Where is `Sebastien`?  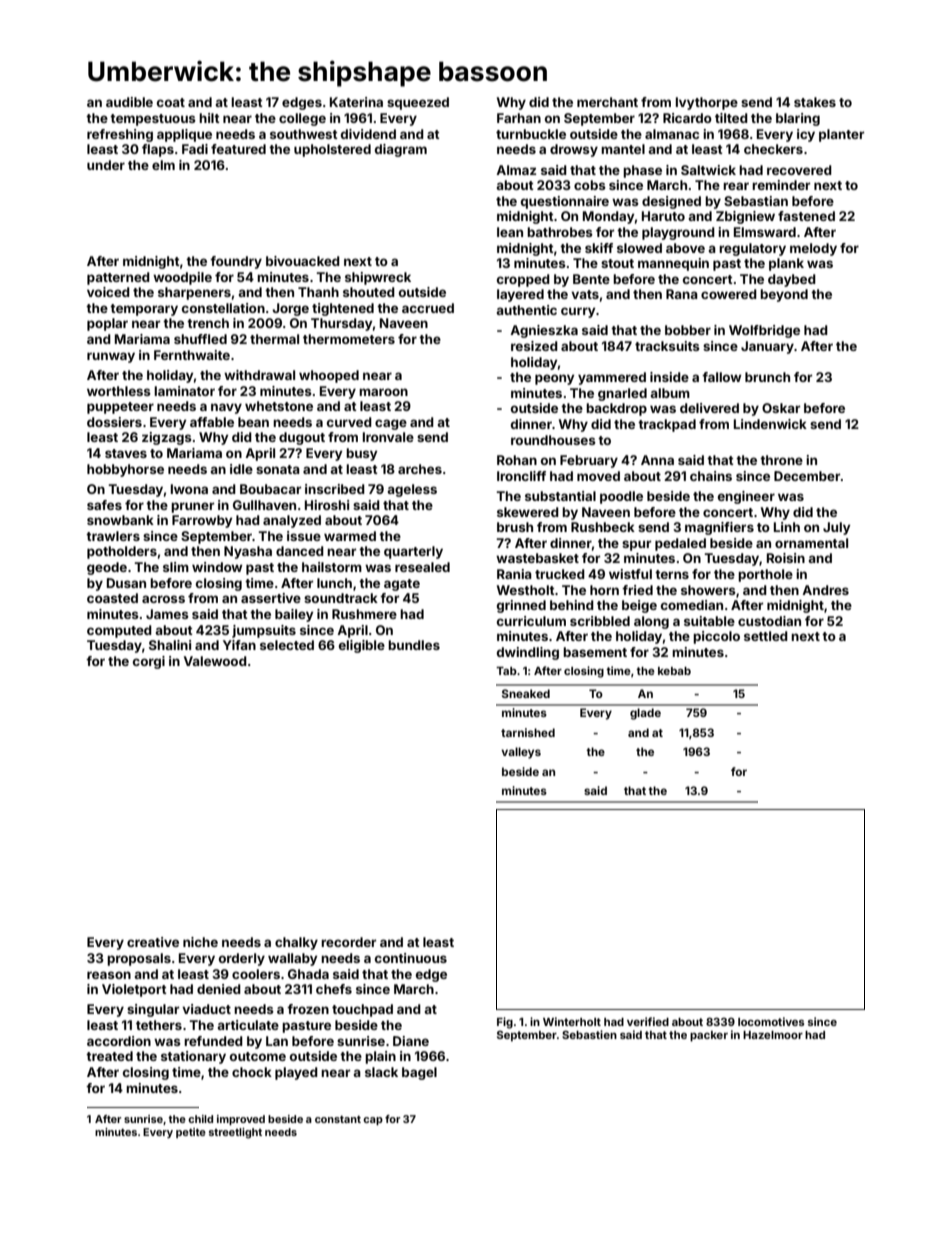 Sebastien is located at coordinates (589, 1034).
